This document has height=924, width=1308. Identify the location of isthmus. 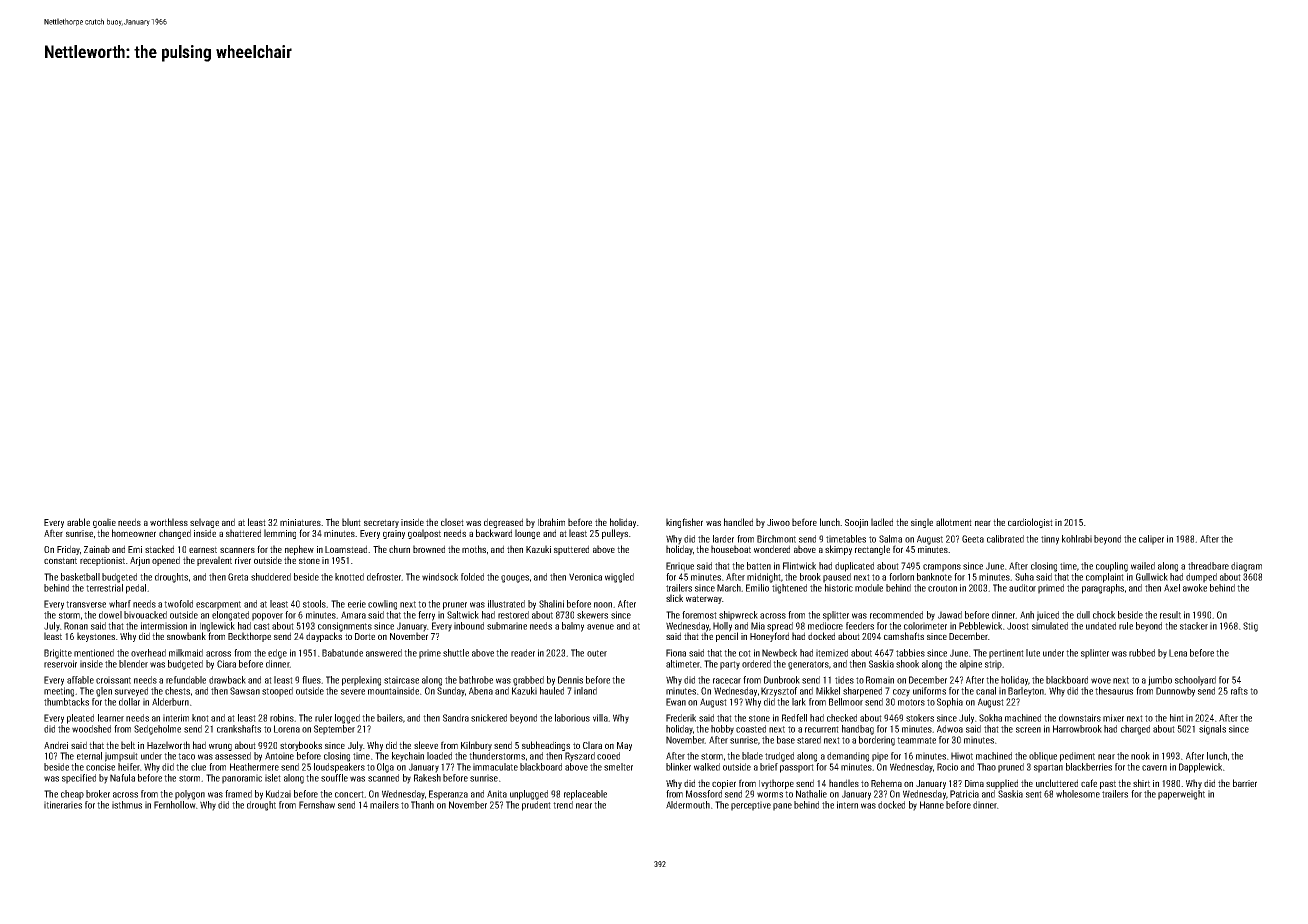
(127, 805).
